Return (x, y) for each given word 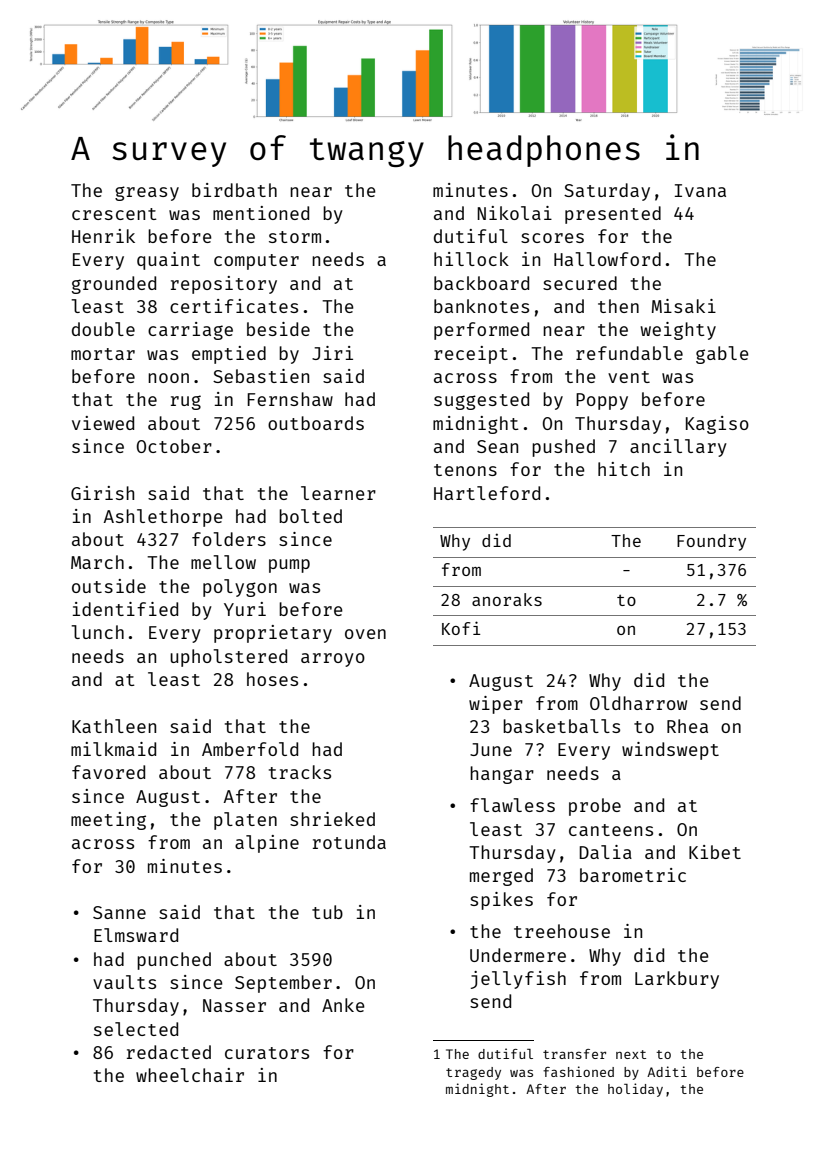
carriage (190, 331)
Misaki (684, 306)
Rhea (687, 726)
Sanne (119, 912)
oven (365, 634)
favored (108, 772)
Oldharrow (638, 703)
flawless (512, 805)
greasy (147, 193)
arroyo (333, 660)
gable (722, 355)
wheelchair (190, 1075)
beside (278, 329)
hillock (471, 259)
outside (109, 586)
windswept (670, 751)
